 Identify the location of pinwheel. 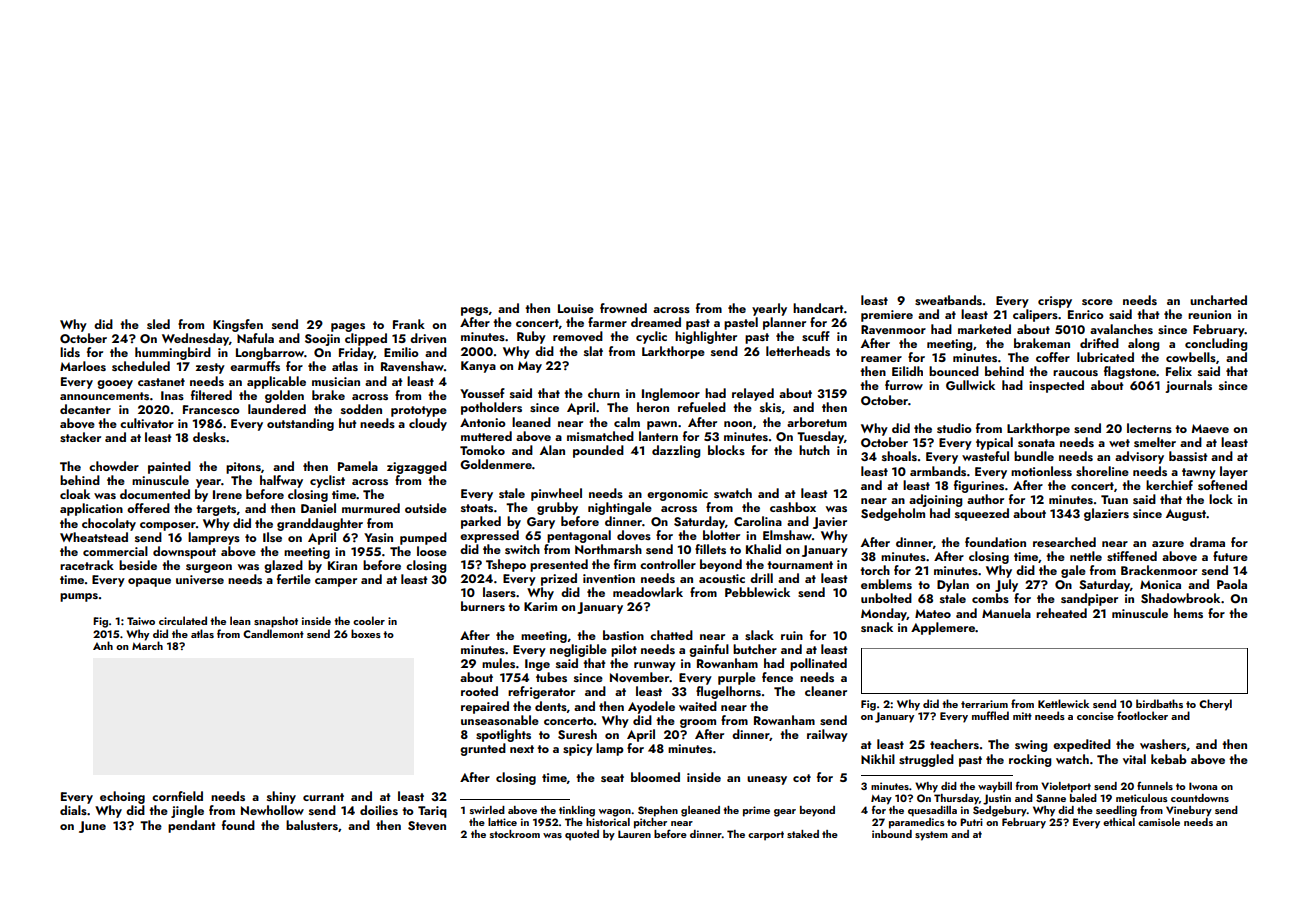
(556, 494).
